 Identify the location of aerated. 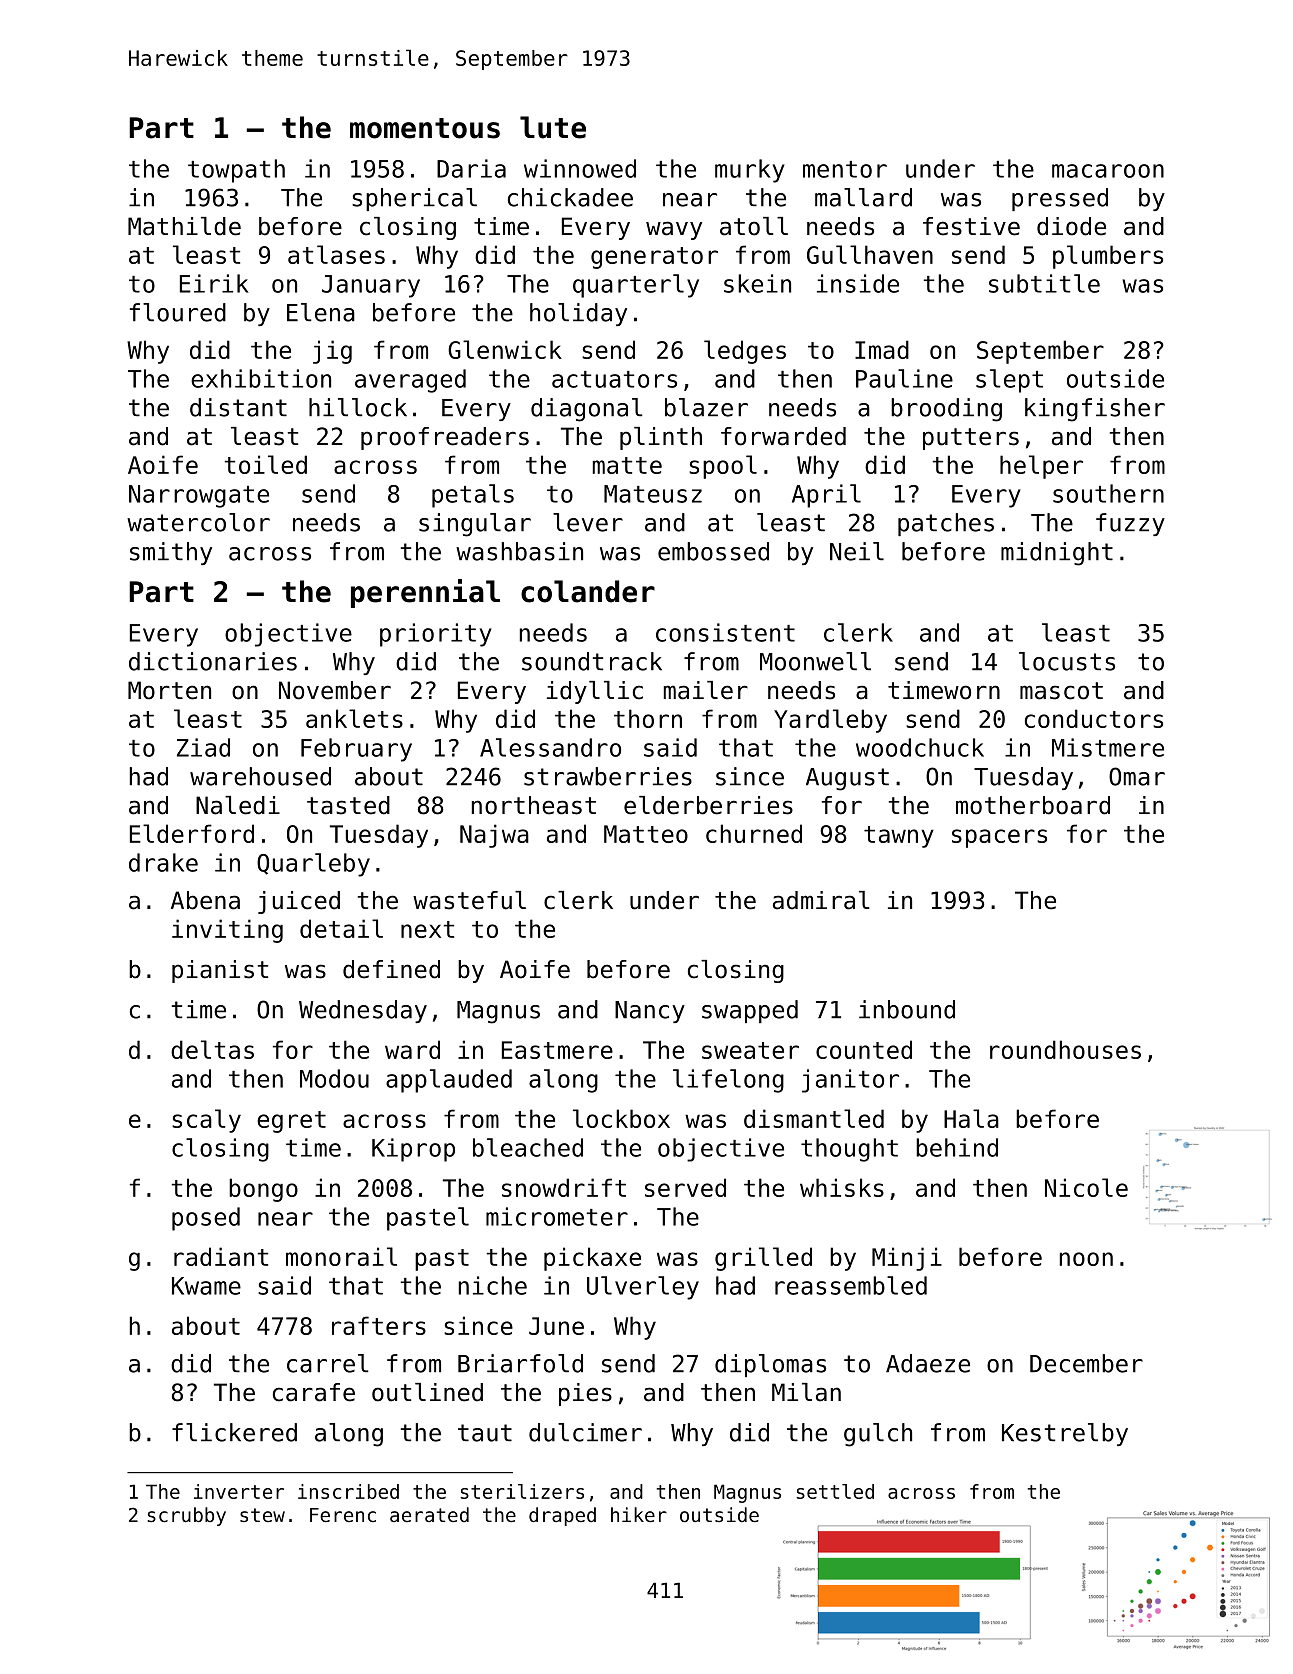
(429, 1514).
